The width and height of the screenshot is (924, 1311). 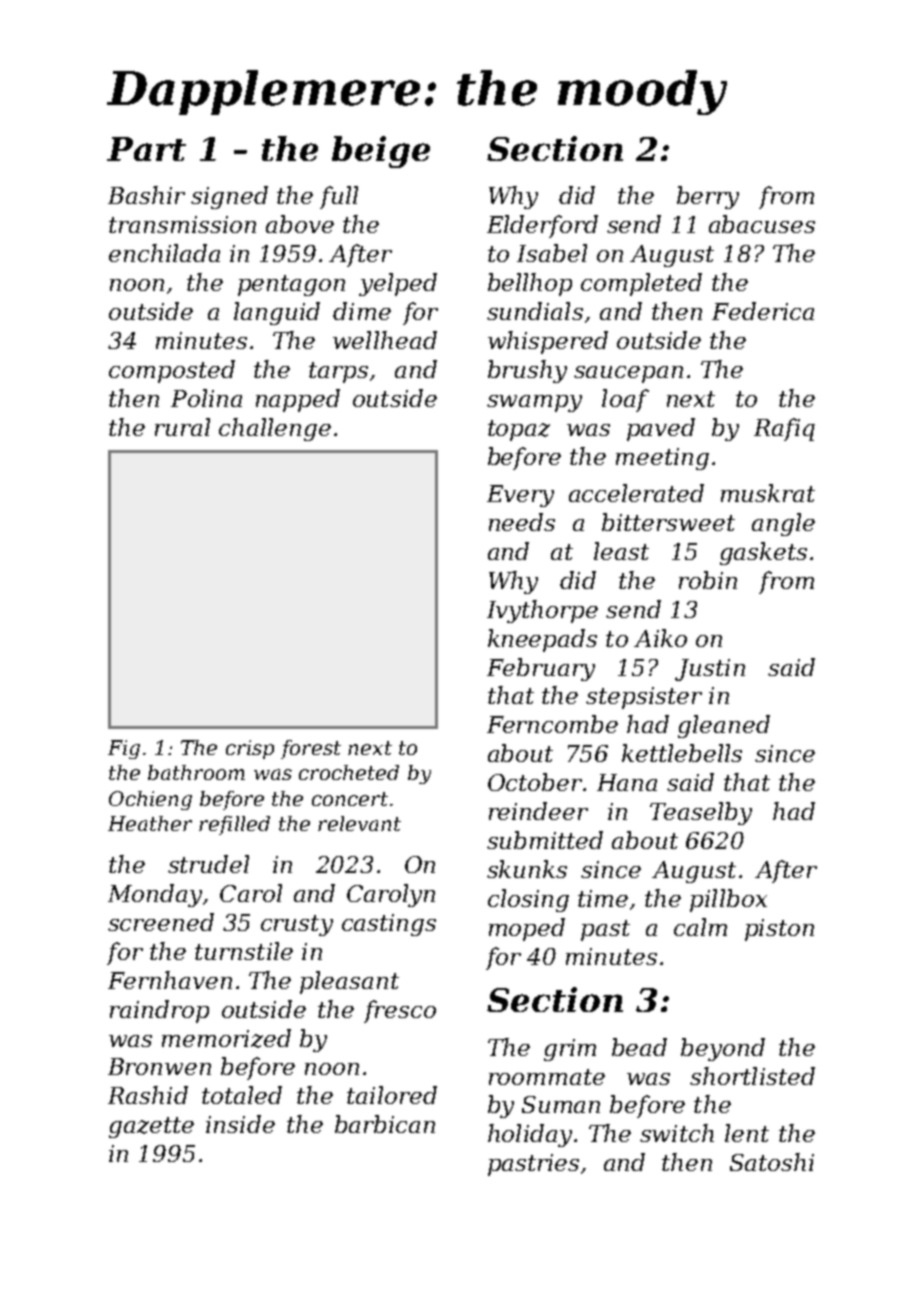 I want to click on totaled, so click(x=242, y=1095).
